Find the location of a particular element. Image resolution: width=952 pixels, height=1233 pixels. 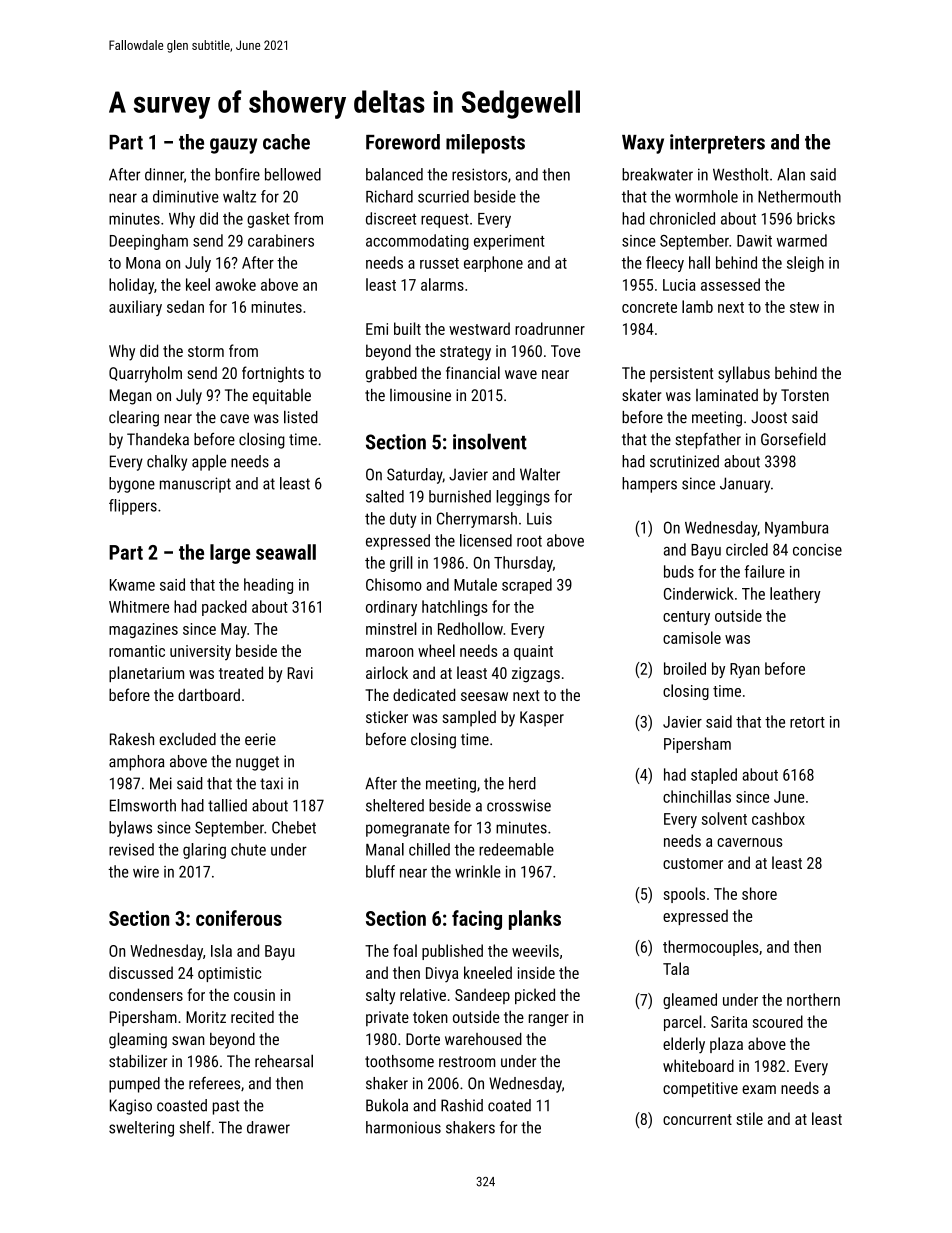

drawer is located at coordinates (268, 1127).
